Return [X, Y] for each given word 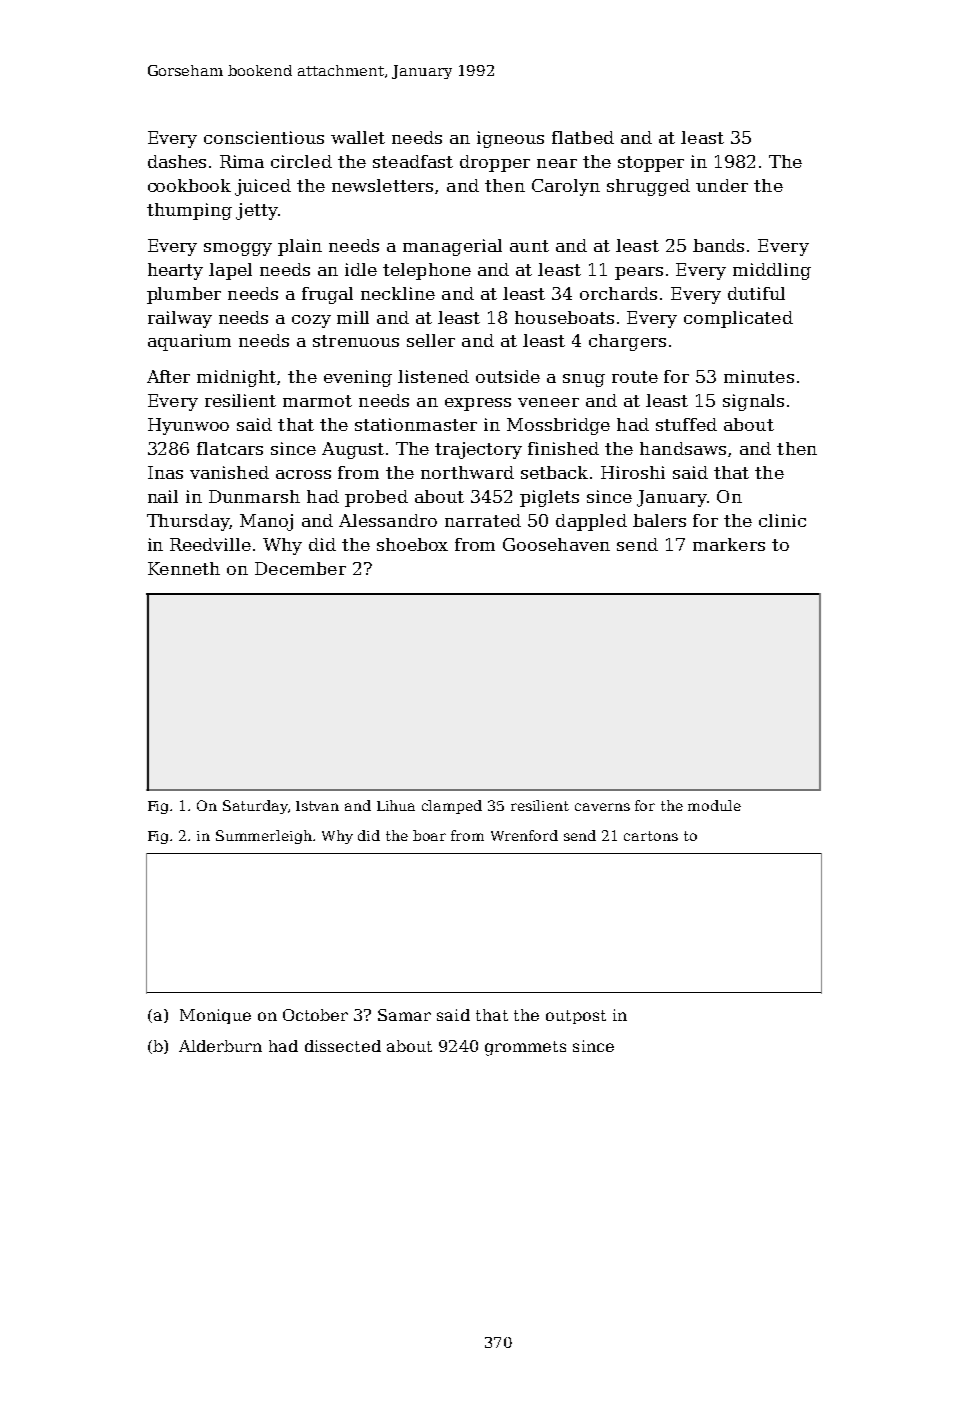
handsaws [683, 448]
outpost [576, 1017]
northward [467, 472]
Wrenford [524, 835]
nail [163, 496]
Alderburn [220, 1046]
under [722, 185]
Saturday [255, 807]
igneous [510, 139]
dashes [177, 161]
